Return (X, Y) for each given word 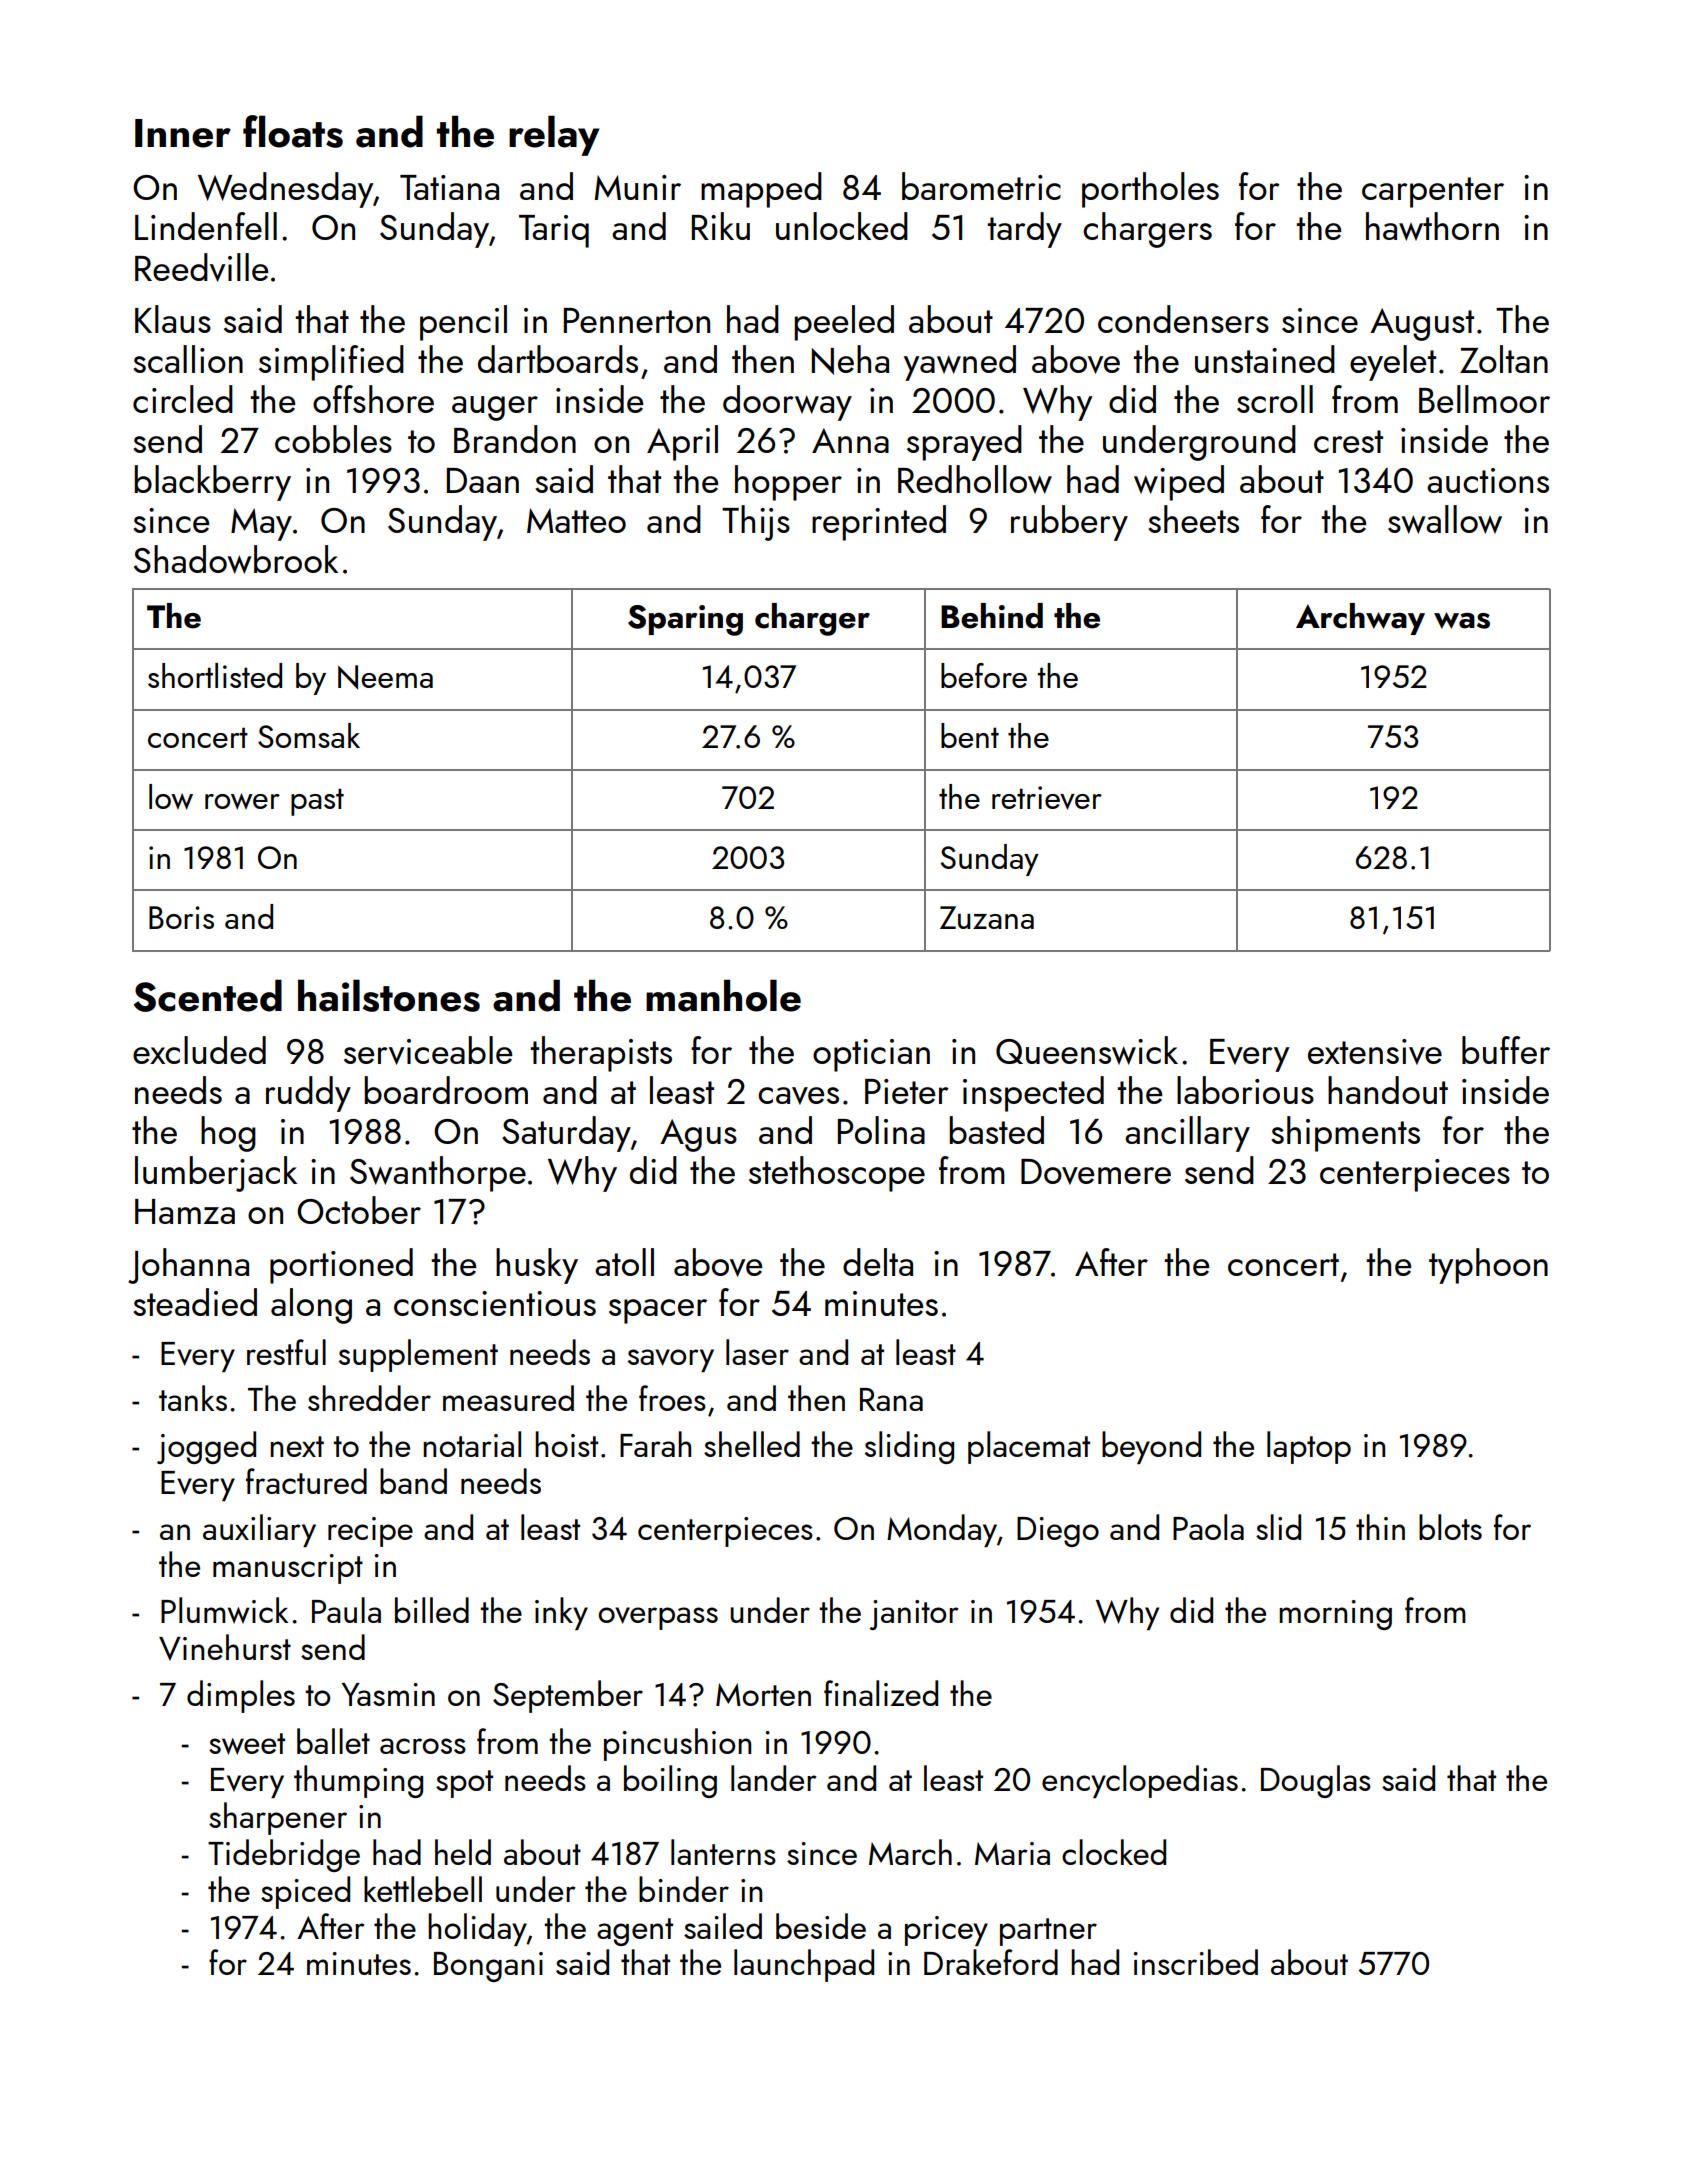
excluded (199, 1050)
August (1422, 324)
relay (554, 135)
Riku (721, 226)
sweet (247, 1744)
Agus (698, 1135)
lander (774, 1778)
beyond (1151, 1447)
